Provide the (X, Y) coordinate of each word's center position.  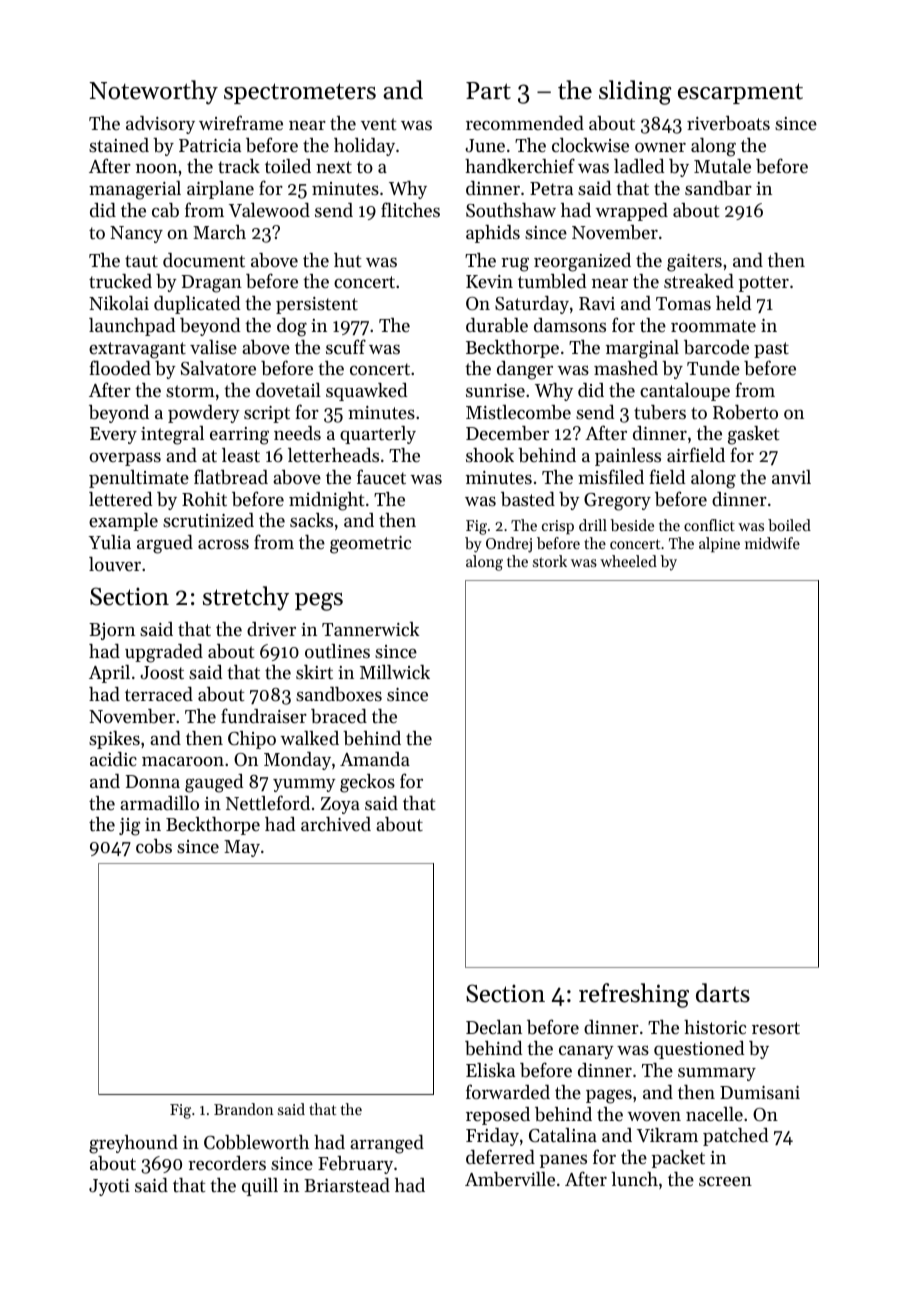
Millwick (395, 672)
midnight (326, 501)
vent (378, 124)
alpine (719, 544)
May (242, 848)
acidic (113, 759)
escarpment (740, 93)
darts (723, 993)
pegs (319, 602)
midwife (772, 543)
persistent (317, 305)
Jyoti (109, 1187)
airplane (220, 190)
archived (336, 824)
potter (763, 284)
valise (213, 347)
